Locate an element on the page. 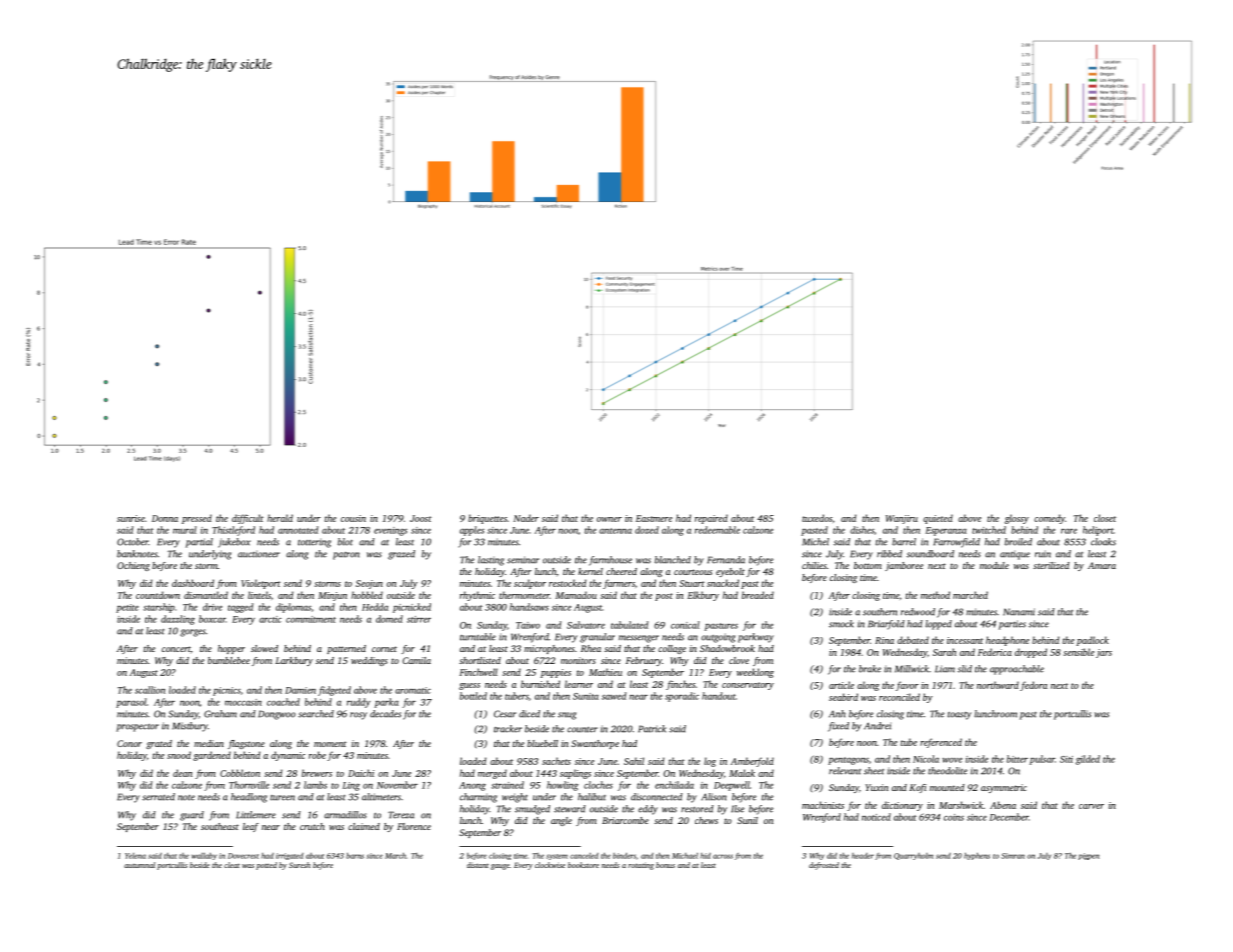 The height and width of the image is (952, 1233). autumnal is located at coordinates (139, 865).
